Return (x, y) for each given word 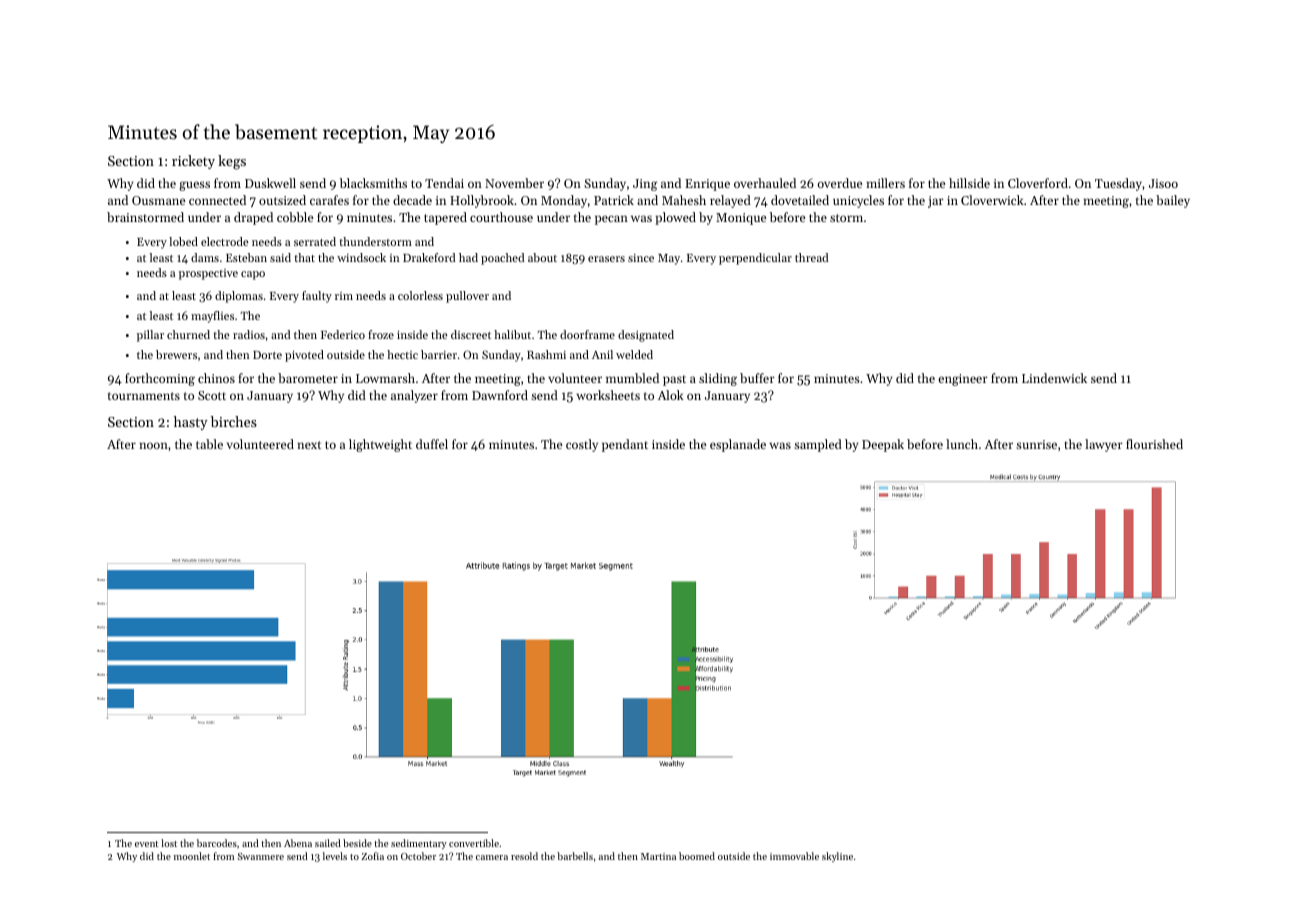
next (309, 445)
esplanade (738, 445)
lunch (962, 444)
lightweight (380, 445)
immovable (794, 856)
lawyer (1104, 445)
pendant (625, 445)
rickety (193, 162)
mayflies (212, 317)
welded (634, 354)
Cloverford (1038, 183)
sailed (328, 843)
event (147, 844)
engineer (963, 380)
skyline (837, 857)
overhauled (765, 183)
